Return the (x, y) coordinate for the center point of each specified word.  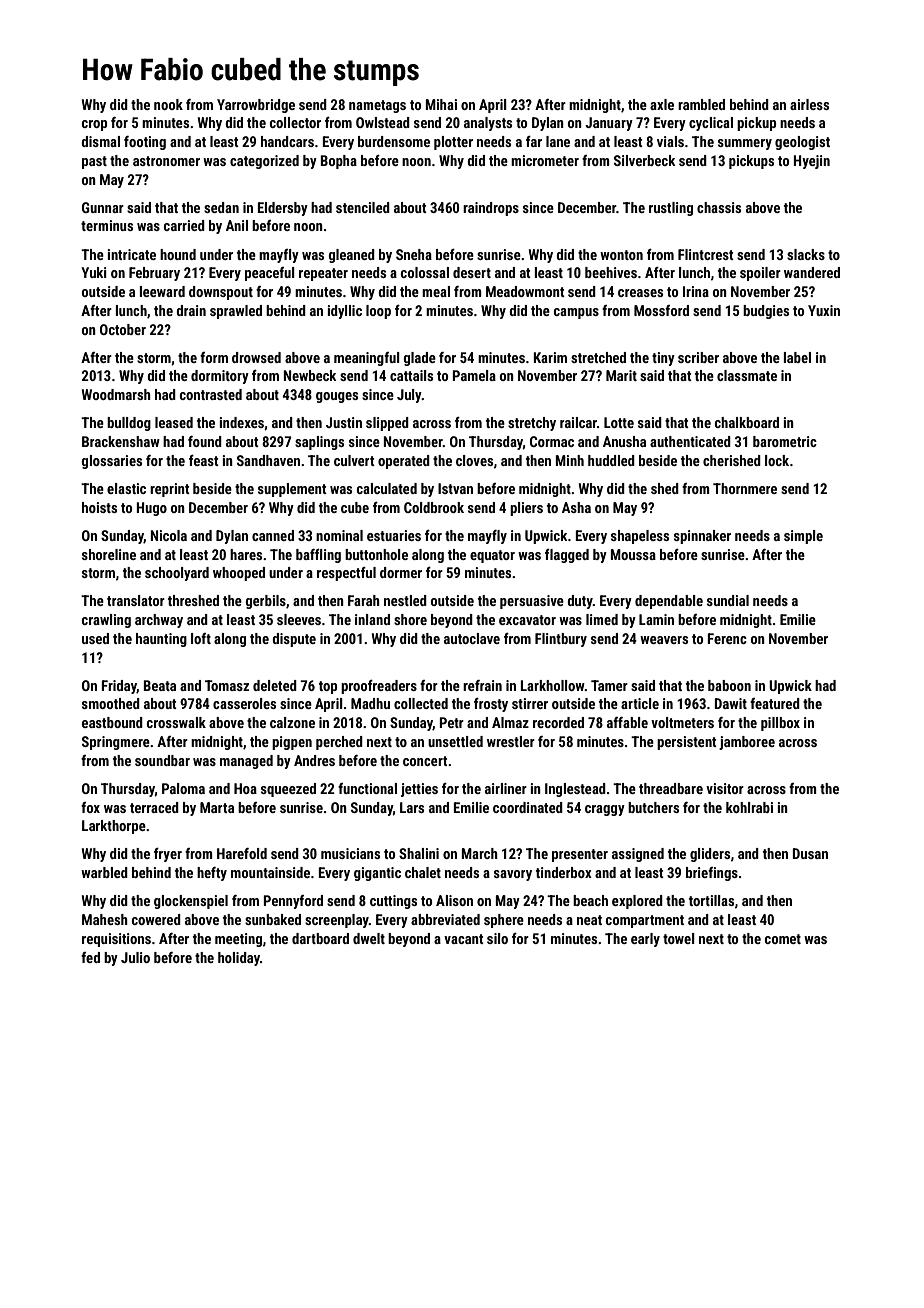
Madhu (370, 703)
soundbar (162, 760)
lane (558, 141)
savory (513, 875)
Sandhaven (268, 460)
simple (803, 537)
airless (809, 104)
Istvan (455, 488)
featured (775, 703)
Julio (135, 957)
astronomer (166, 161)
